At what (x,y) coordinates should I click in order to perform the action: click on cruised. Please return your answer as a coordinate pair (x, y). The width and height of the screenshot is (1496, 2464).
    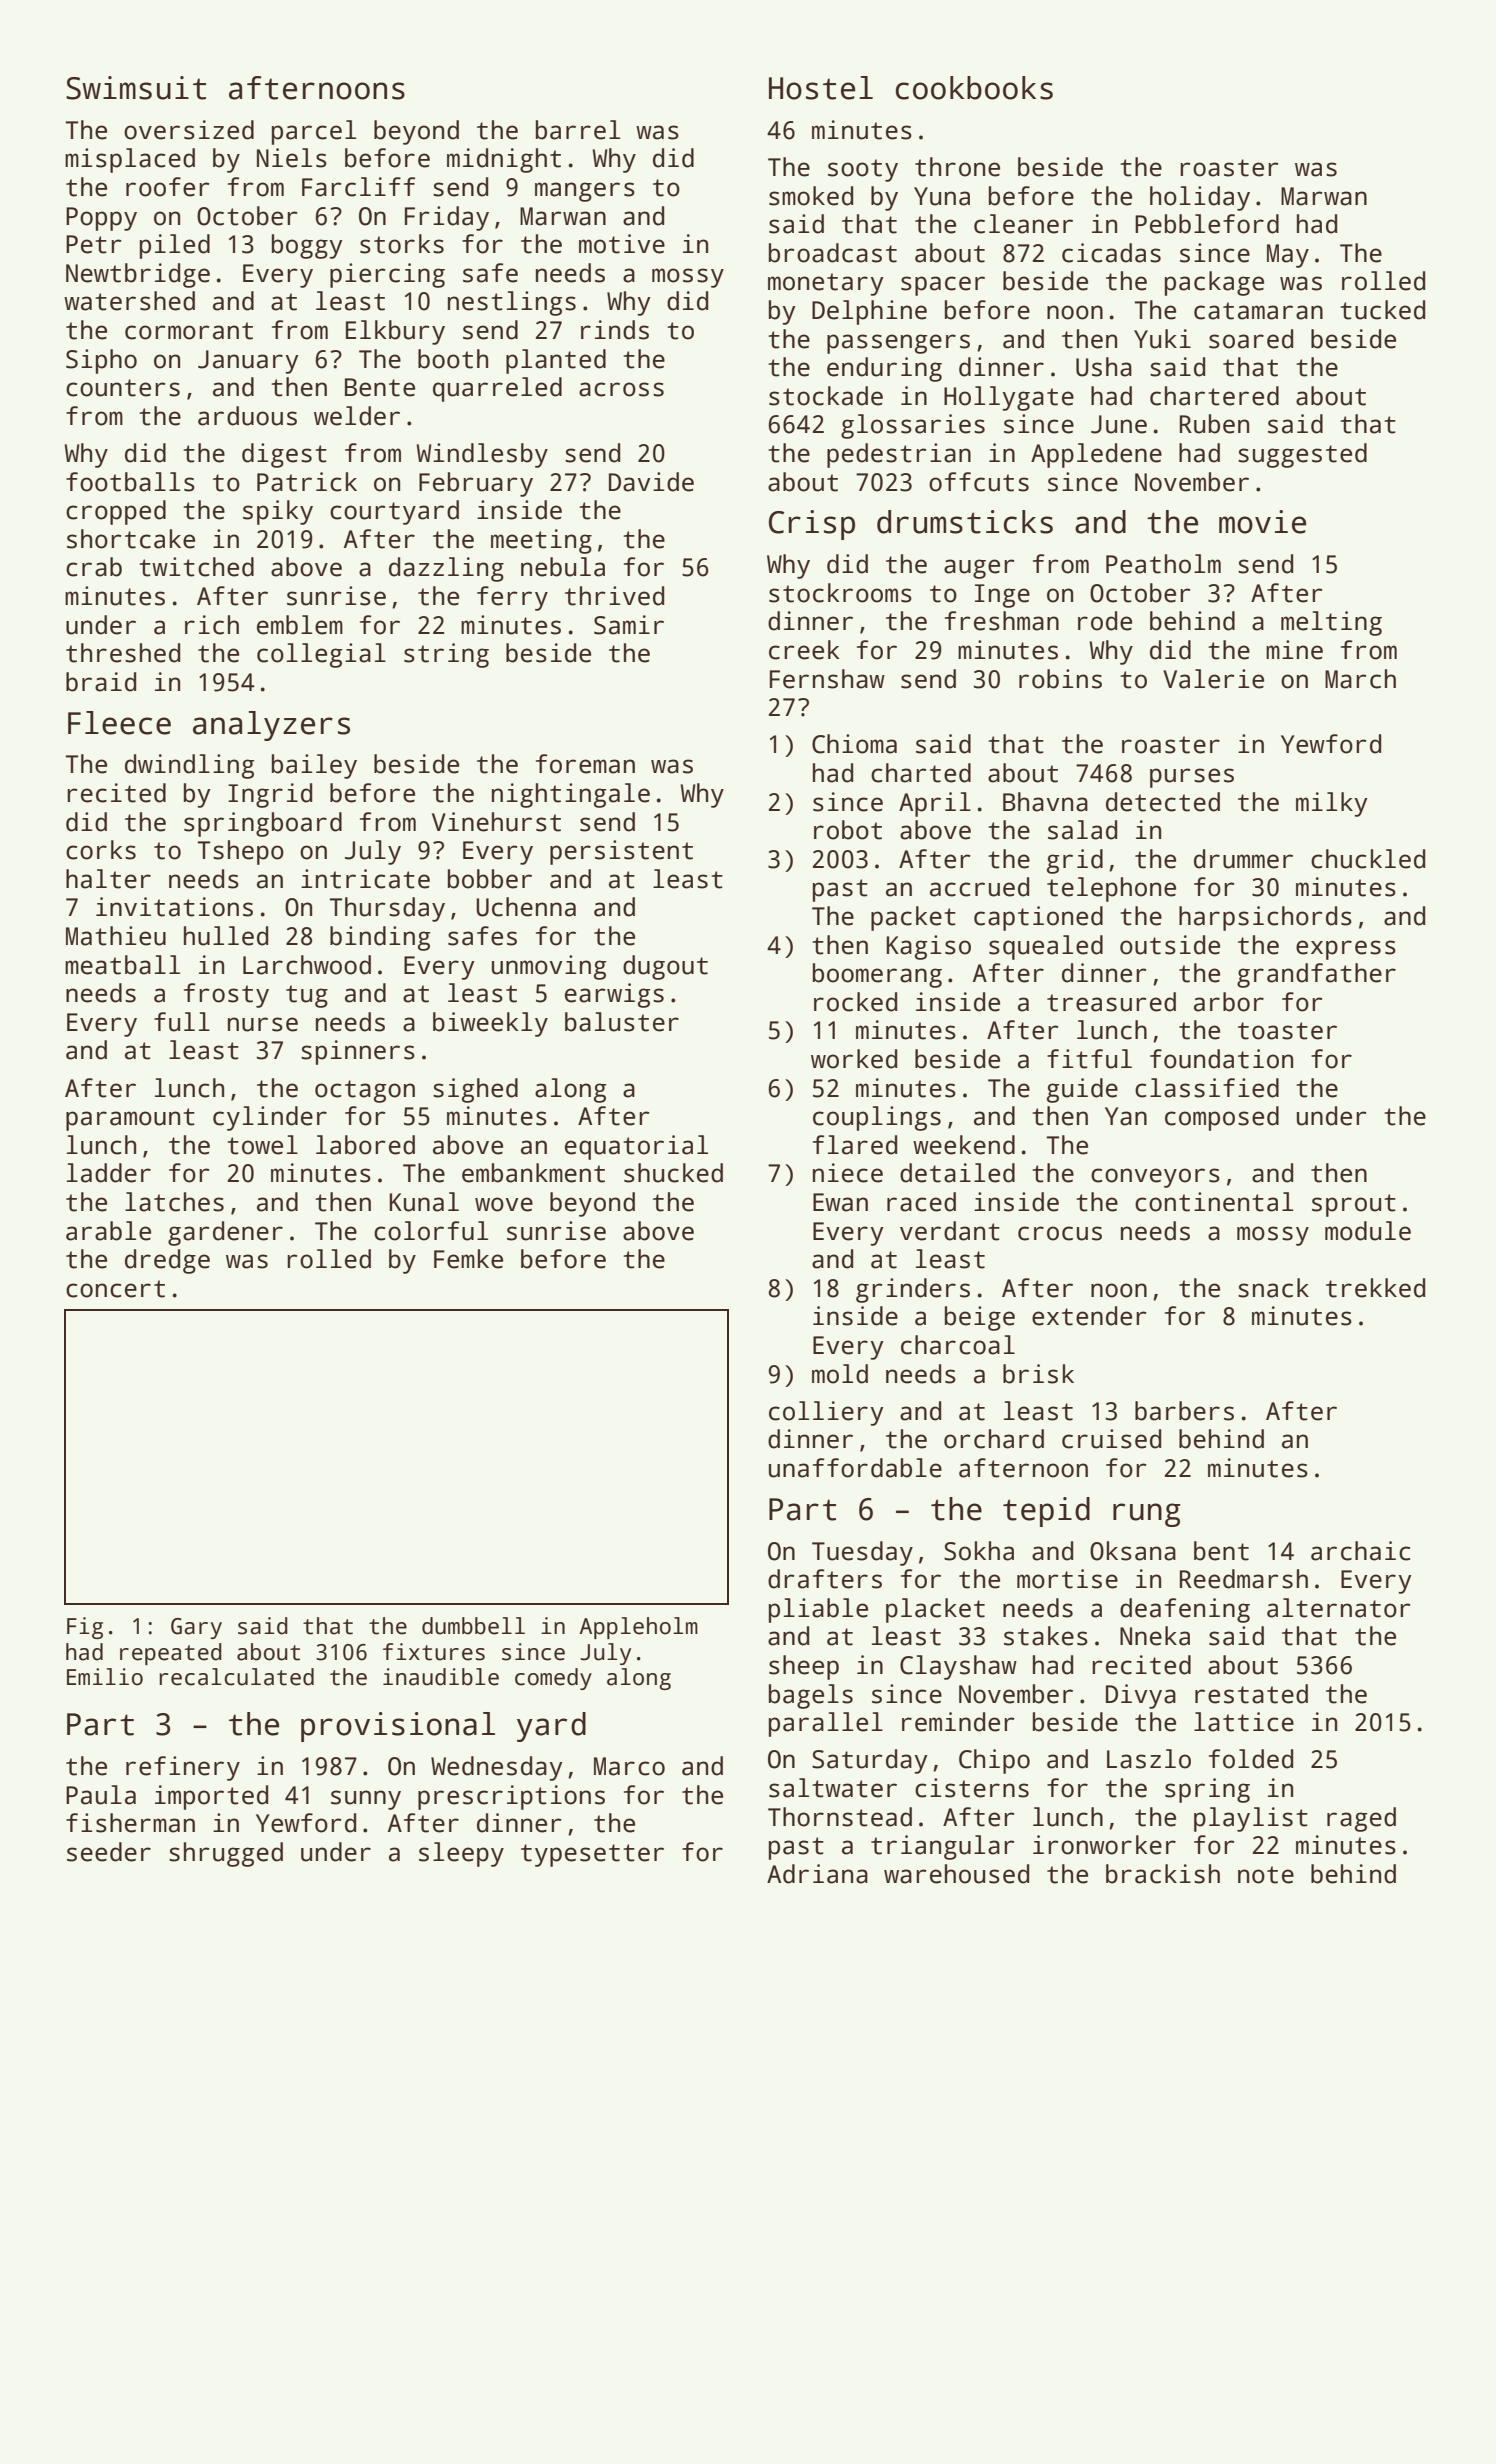
    Looking at the image, I should click on (1111, 1439).
